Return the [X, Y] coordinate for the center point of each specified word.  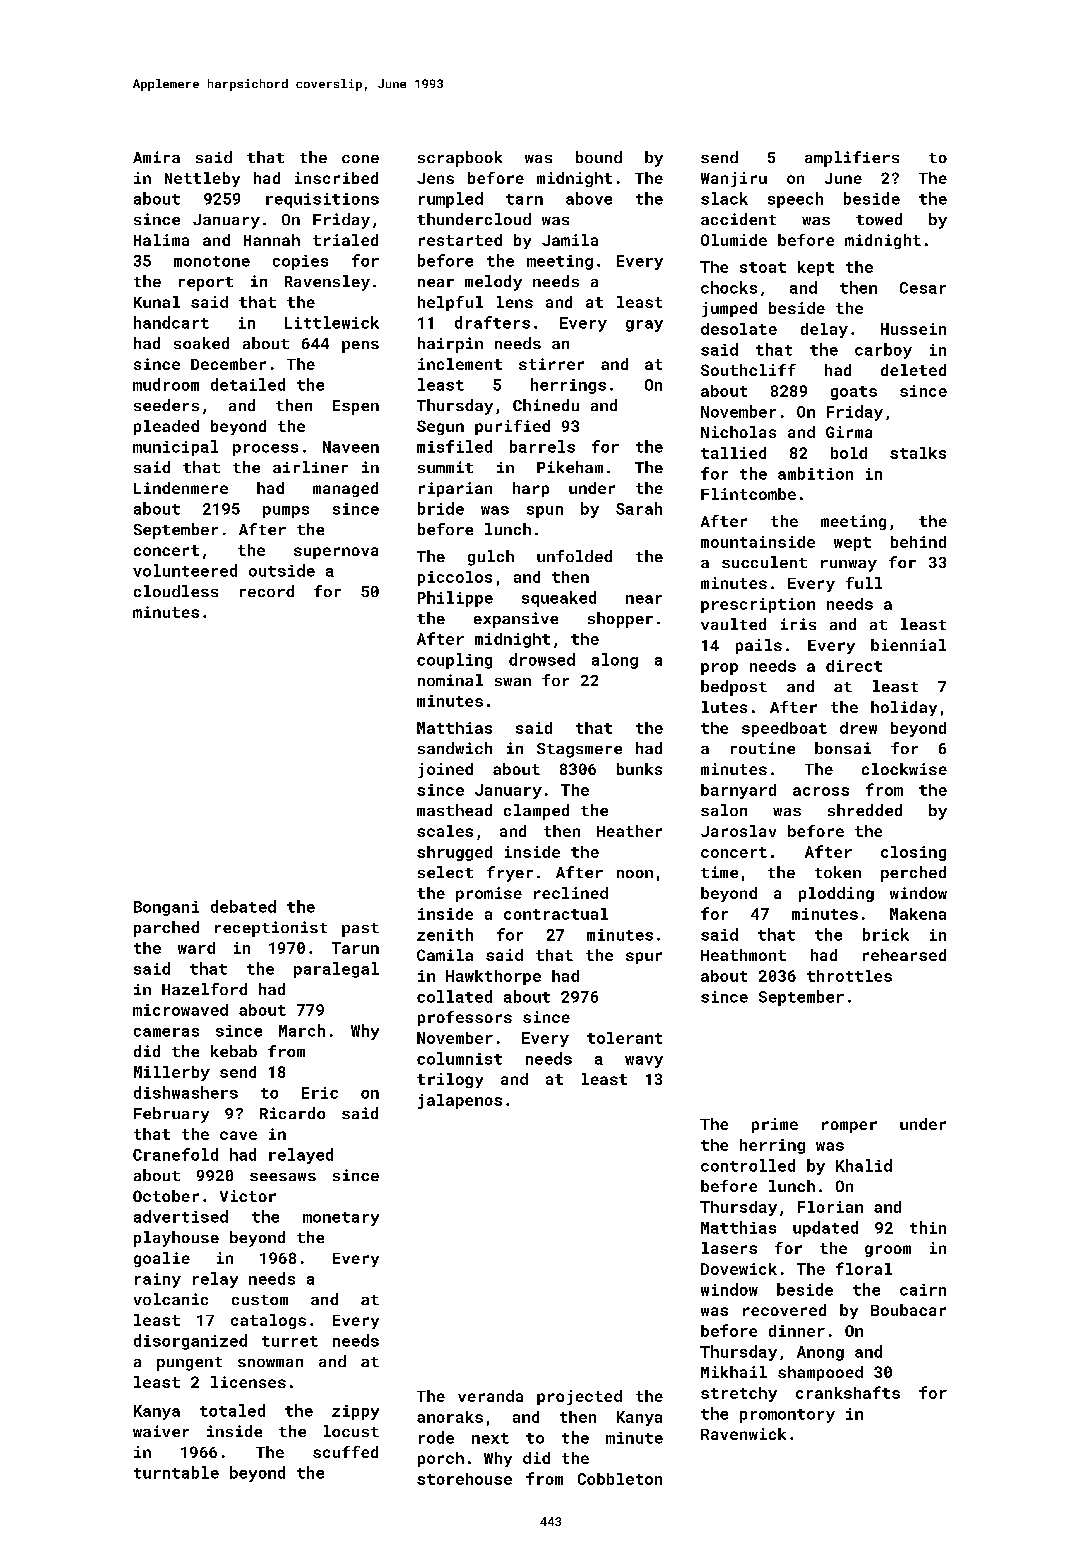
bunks [639, 769]
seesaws [283, 1177]
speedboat [784, 729]
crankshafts [848, 1392]
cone [360, 159]
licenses [248, 1382]
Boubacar [908, 1310]
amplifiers [852, 159]
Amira [156, 157]
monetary [341, 1219]
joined [445, 770]
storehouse [464, 1479]
